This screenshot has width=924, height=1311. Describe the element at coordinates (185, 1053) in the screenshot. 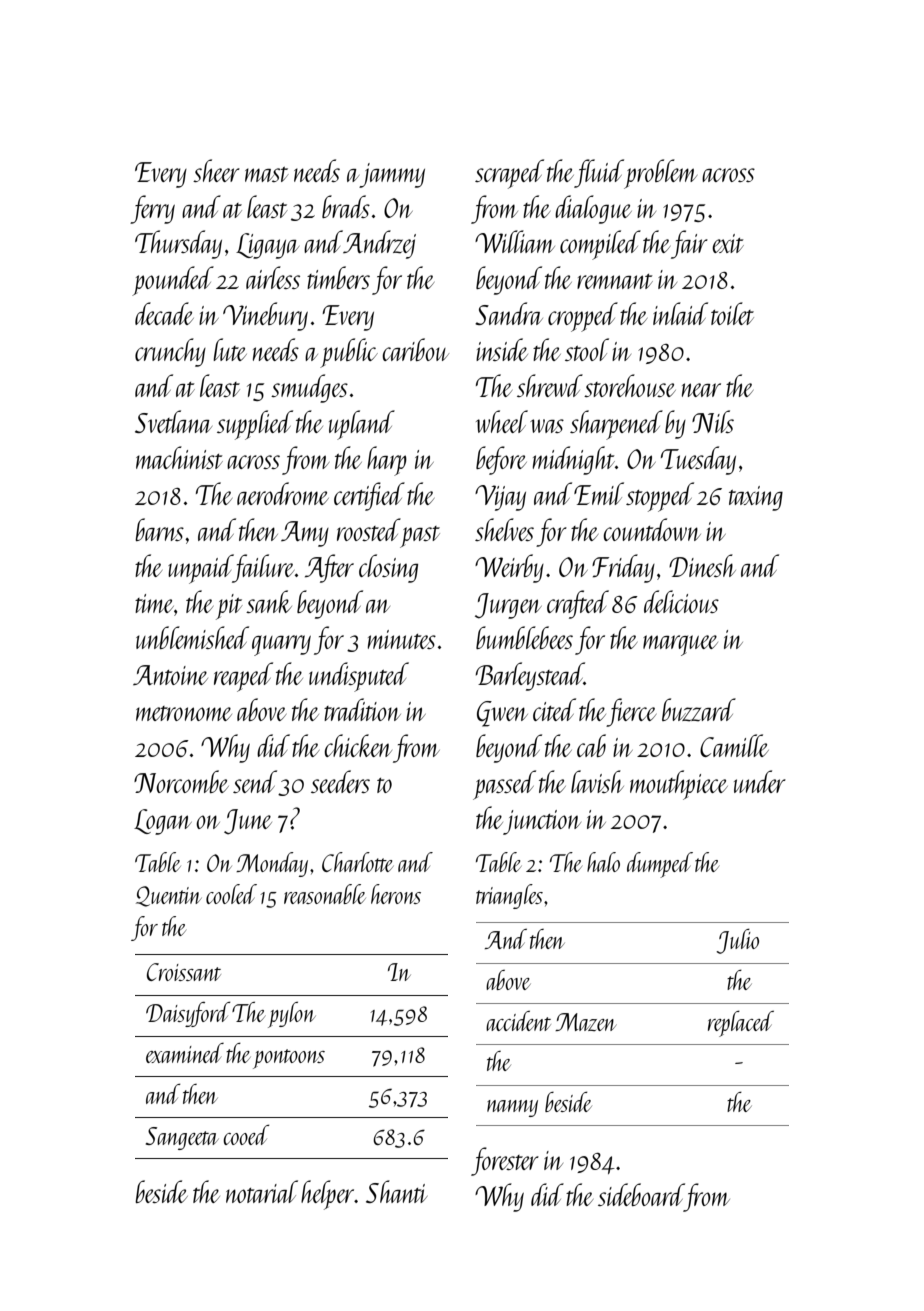

I see `examined` at that location.
